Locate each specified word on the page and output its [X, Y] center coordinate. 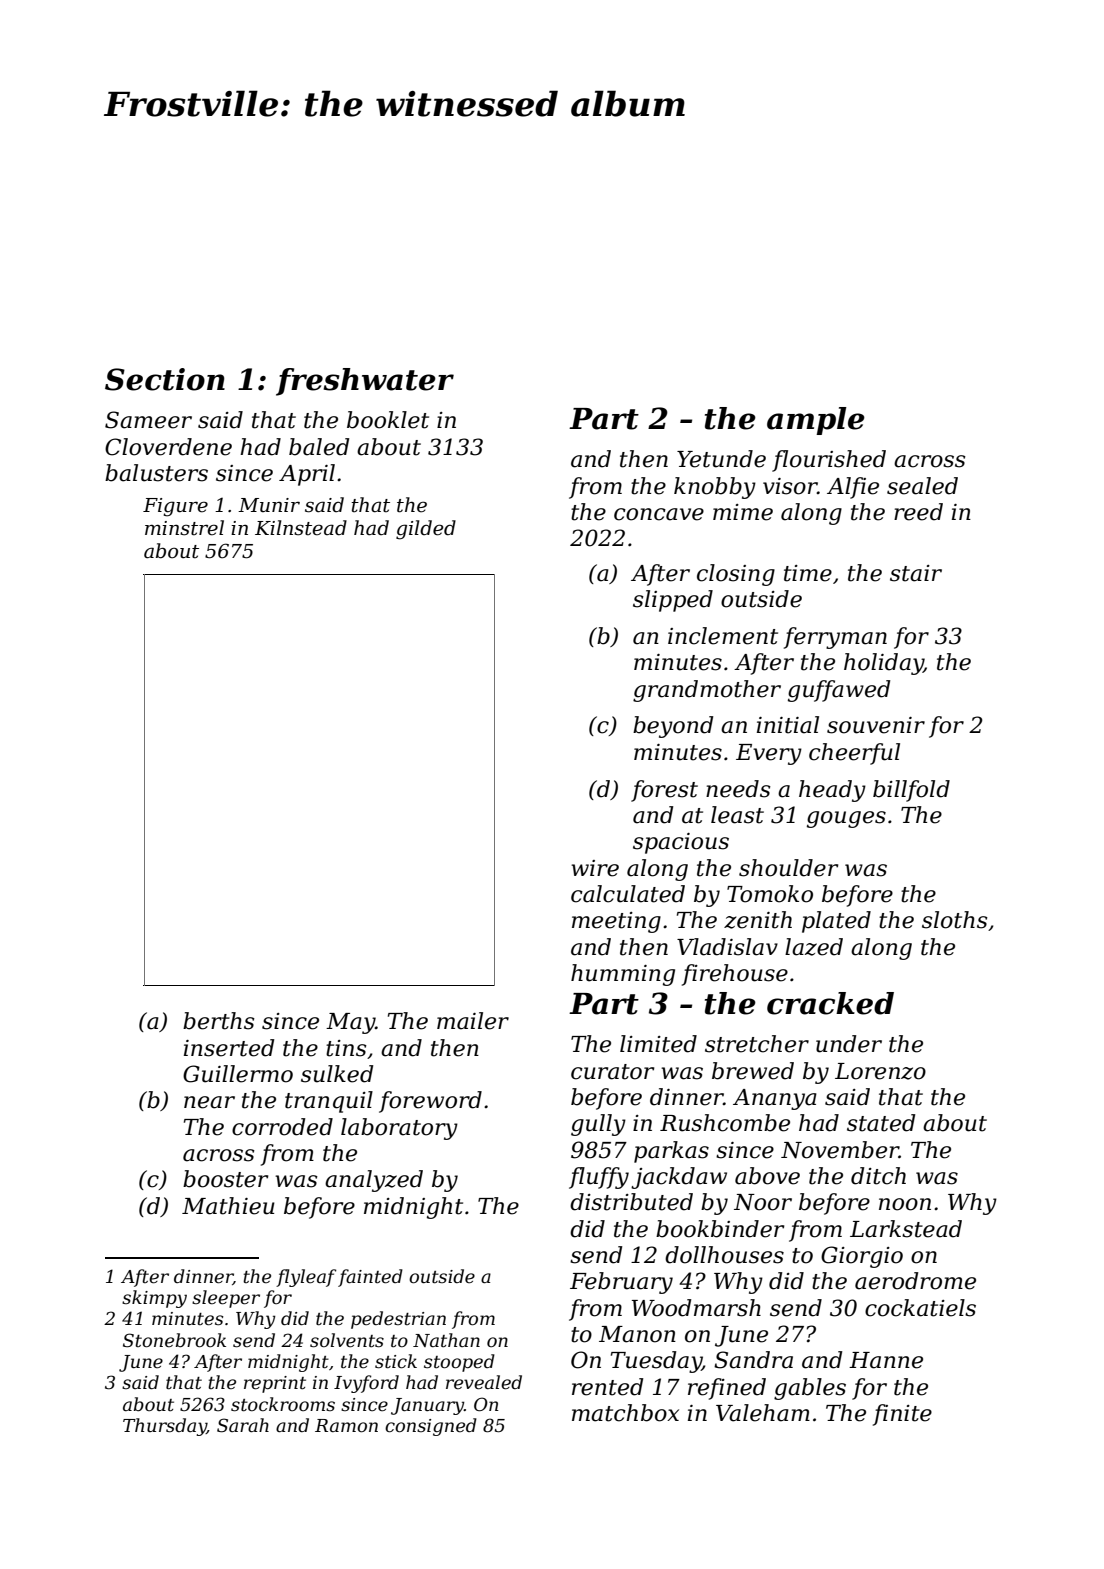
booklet [388, 420]
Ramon [346, 1426]
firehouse [735, 975]
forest [664, 791]
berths [219, 1021]
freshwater [365, 382]
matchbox [625, 1413]
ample [816, 421]
